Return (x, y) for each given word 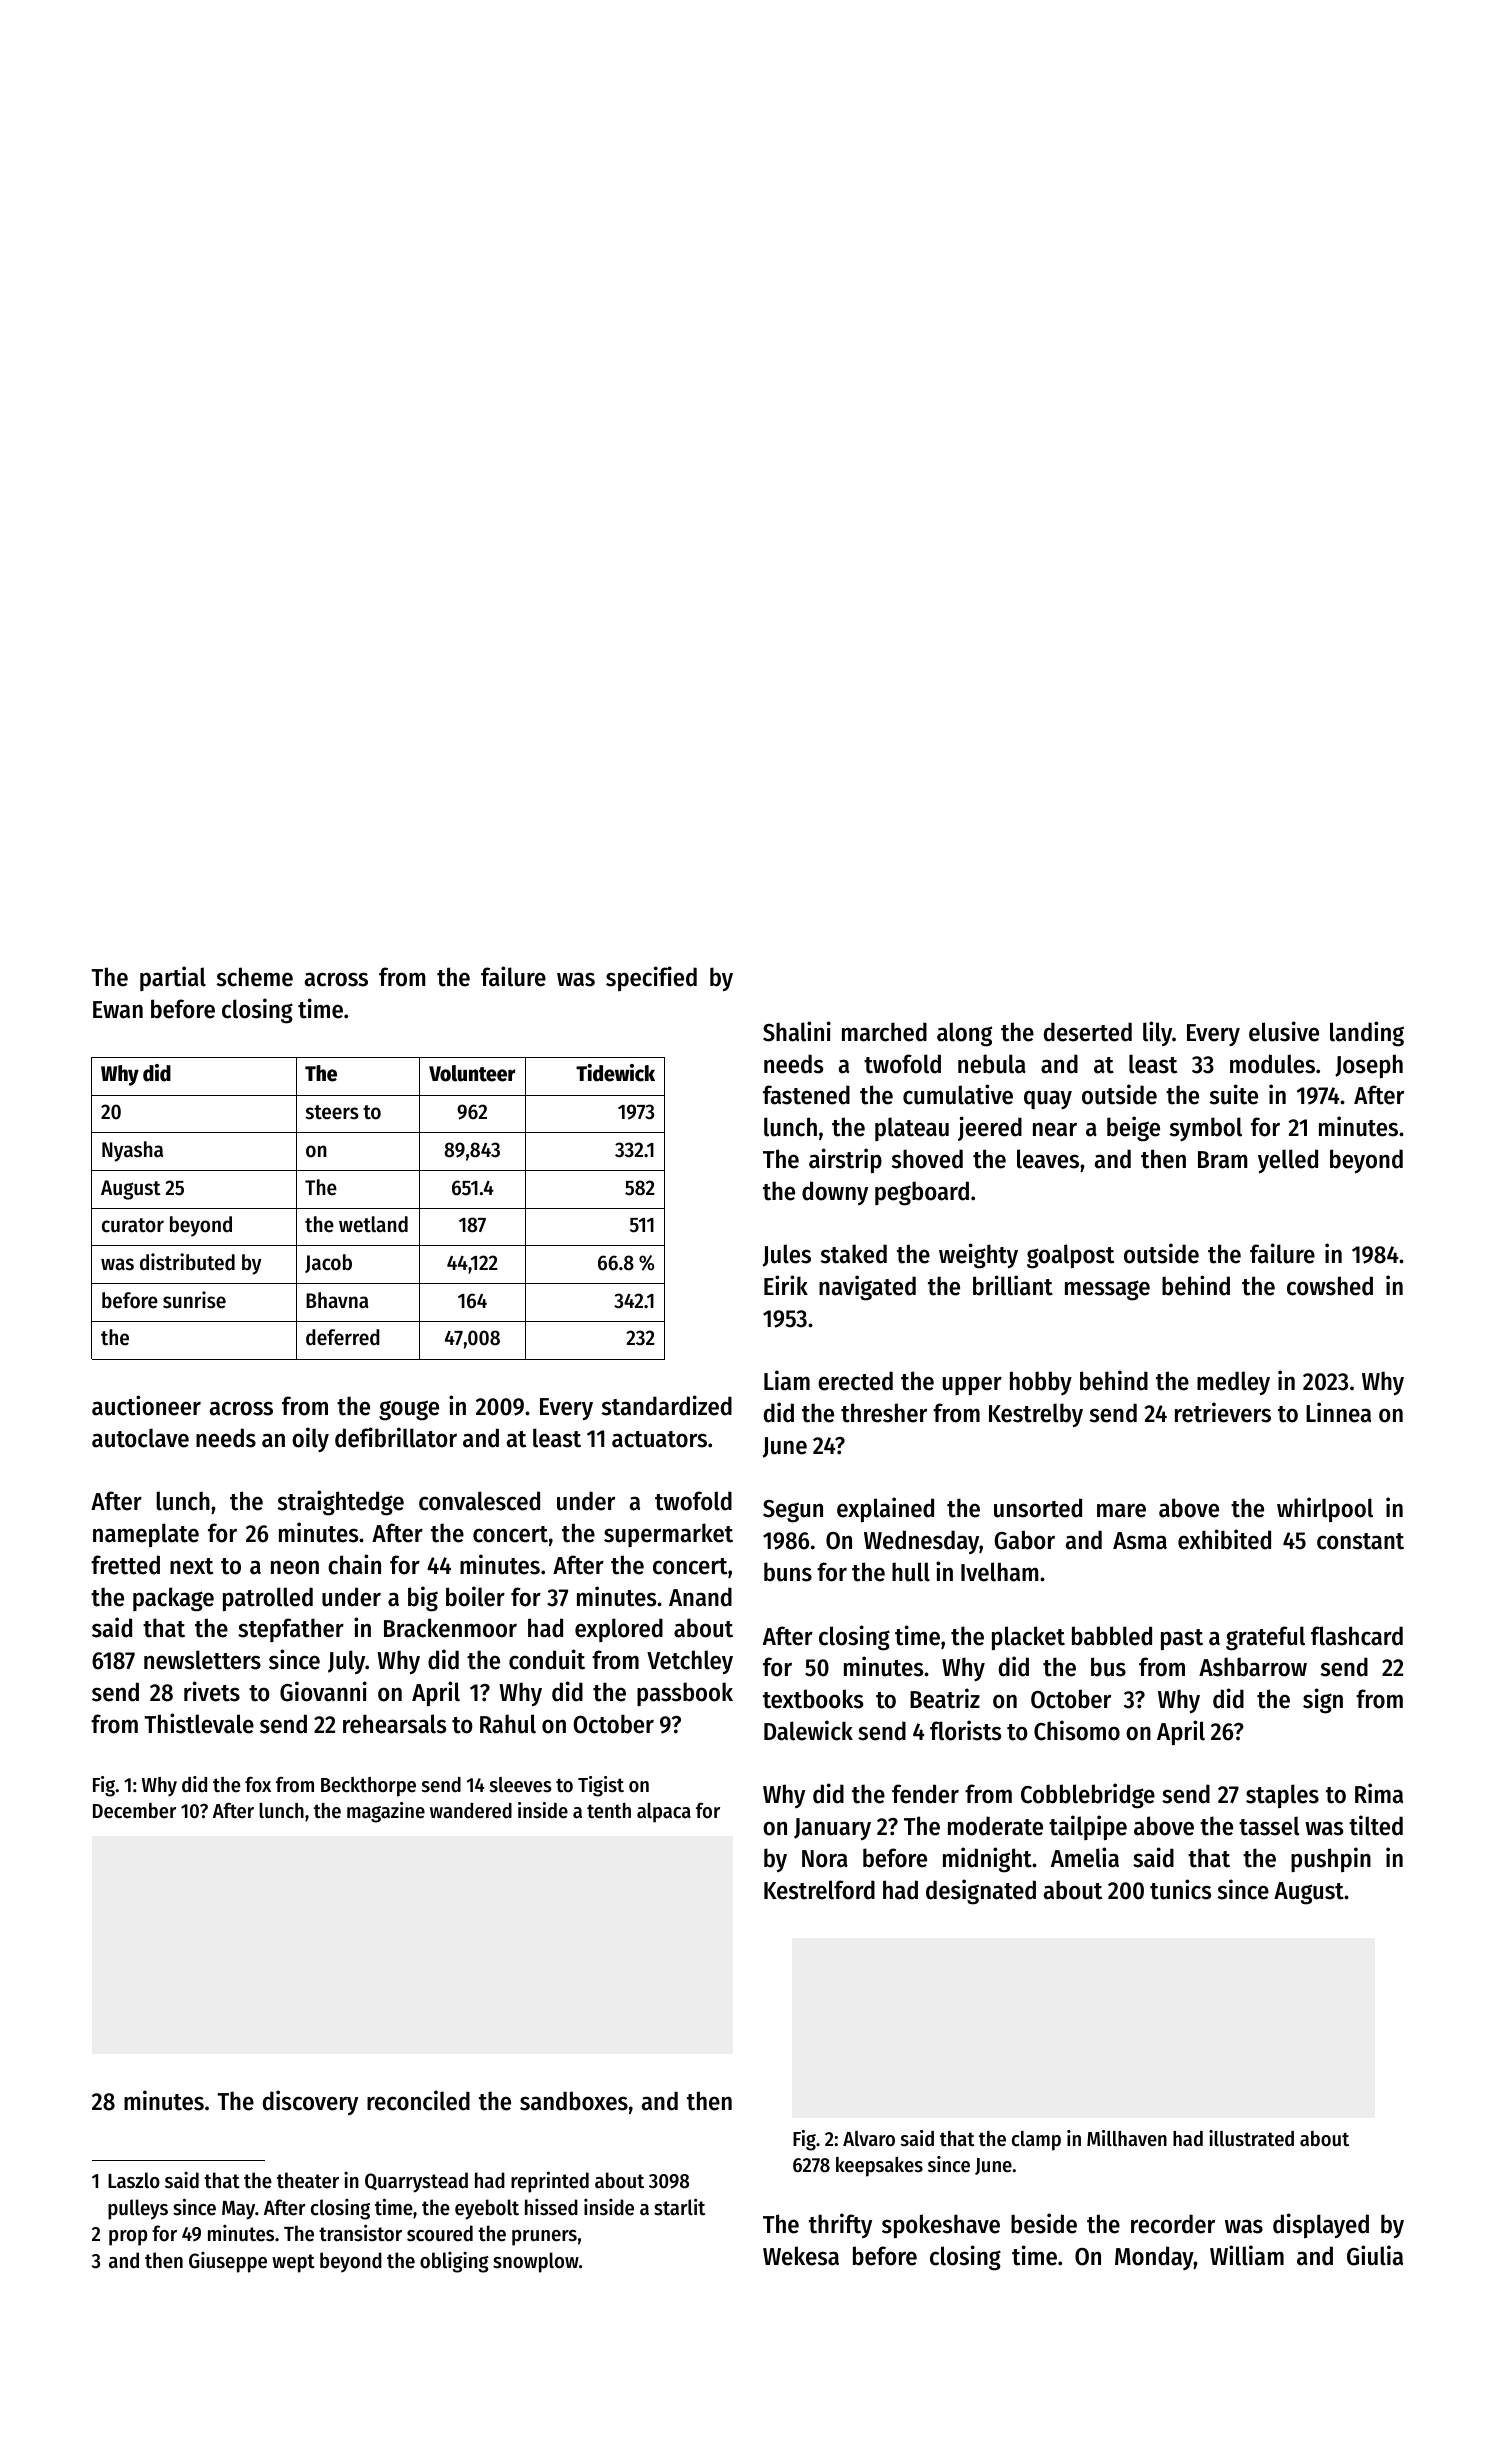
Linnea (1338, 1412)
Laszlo (134, 2180)
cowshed (1330, 1286)
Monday (1154, 2258)
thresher (884, 1413)
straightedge (341, 1503)
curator (133, 1225)
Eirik (786, 1285)
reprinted (550, 2182)
